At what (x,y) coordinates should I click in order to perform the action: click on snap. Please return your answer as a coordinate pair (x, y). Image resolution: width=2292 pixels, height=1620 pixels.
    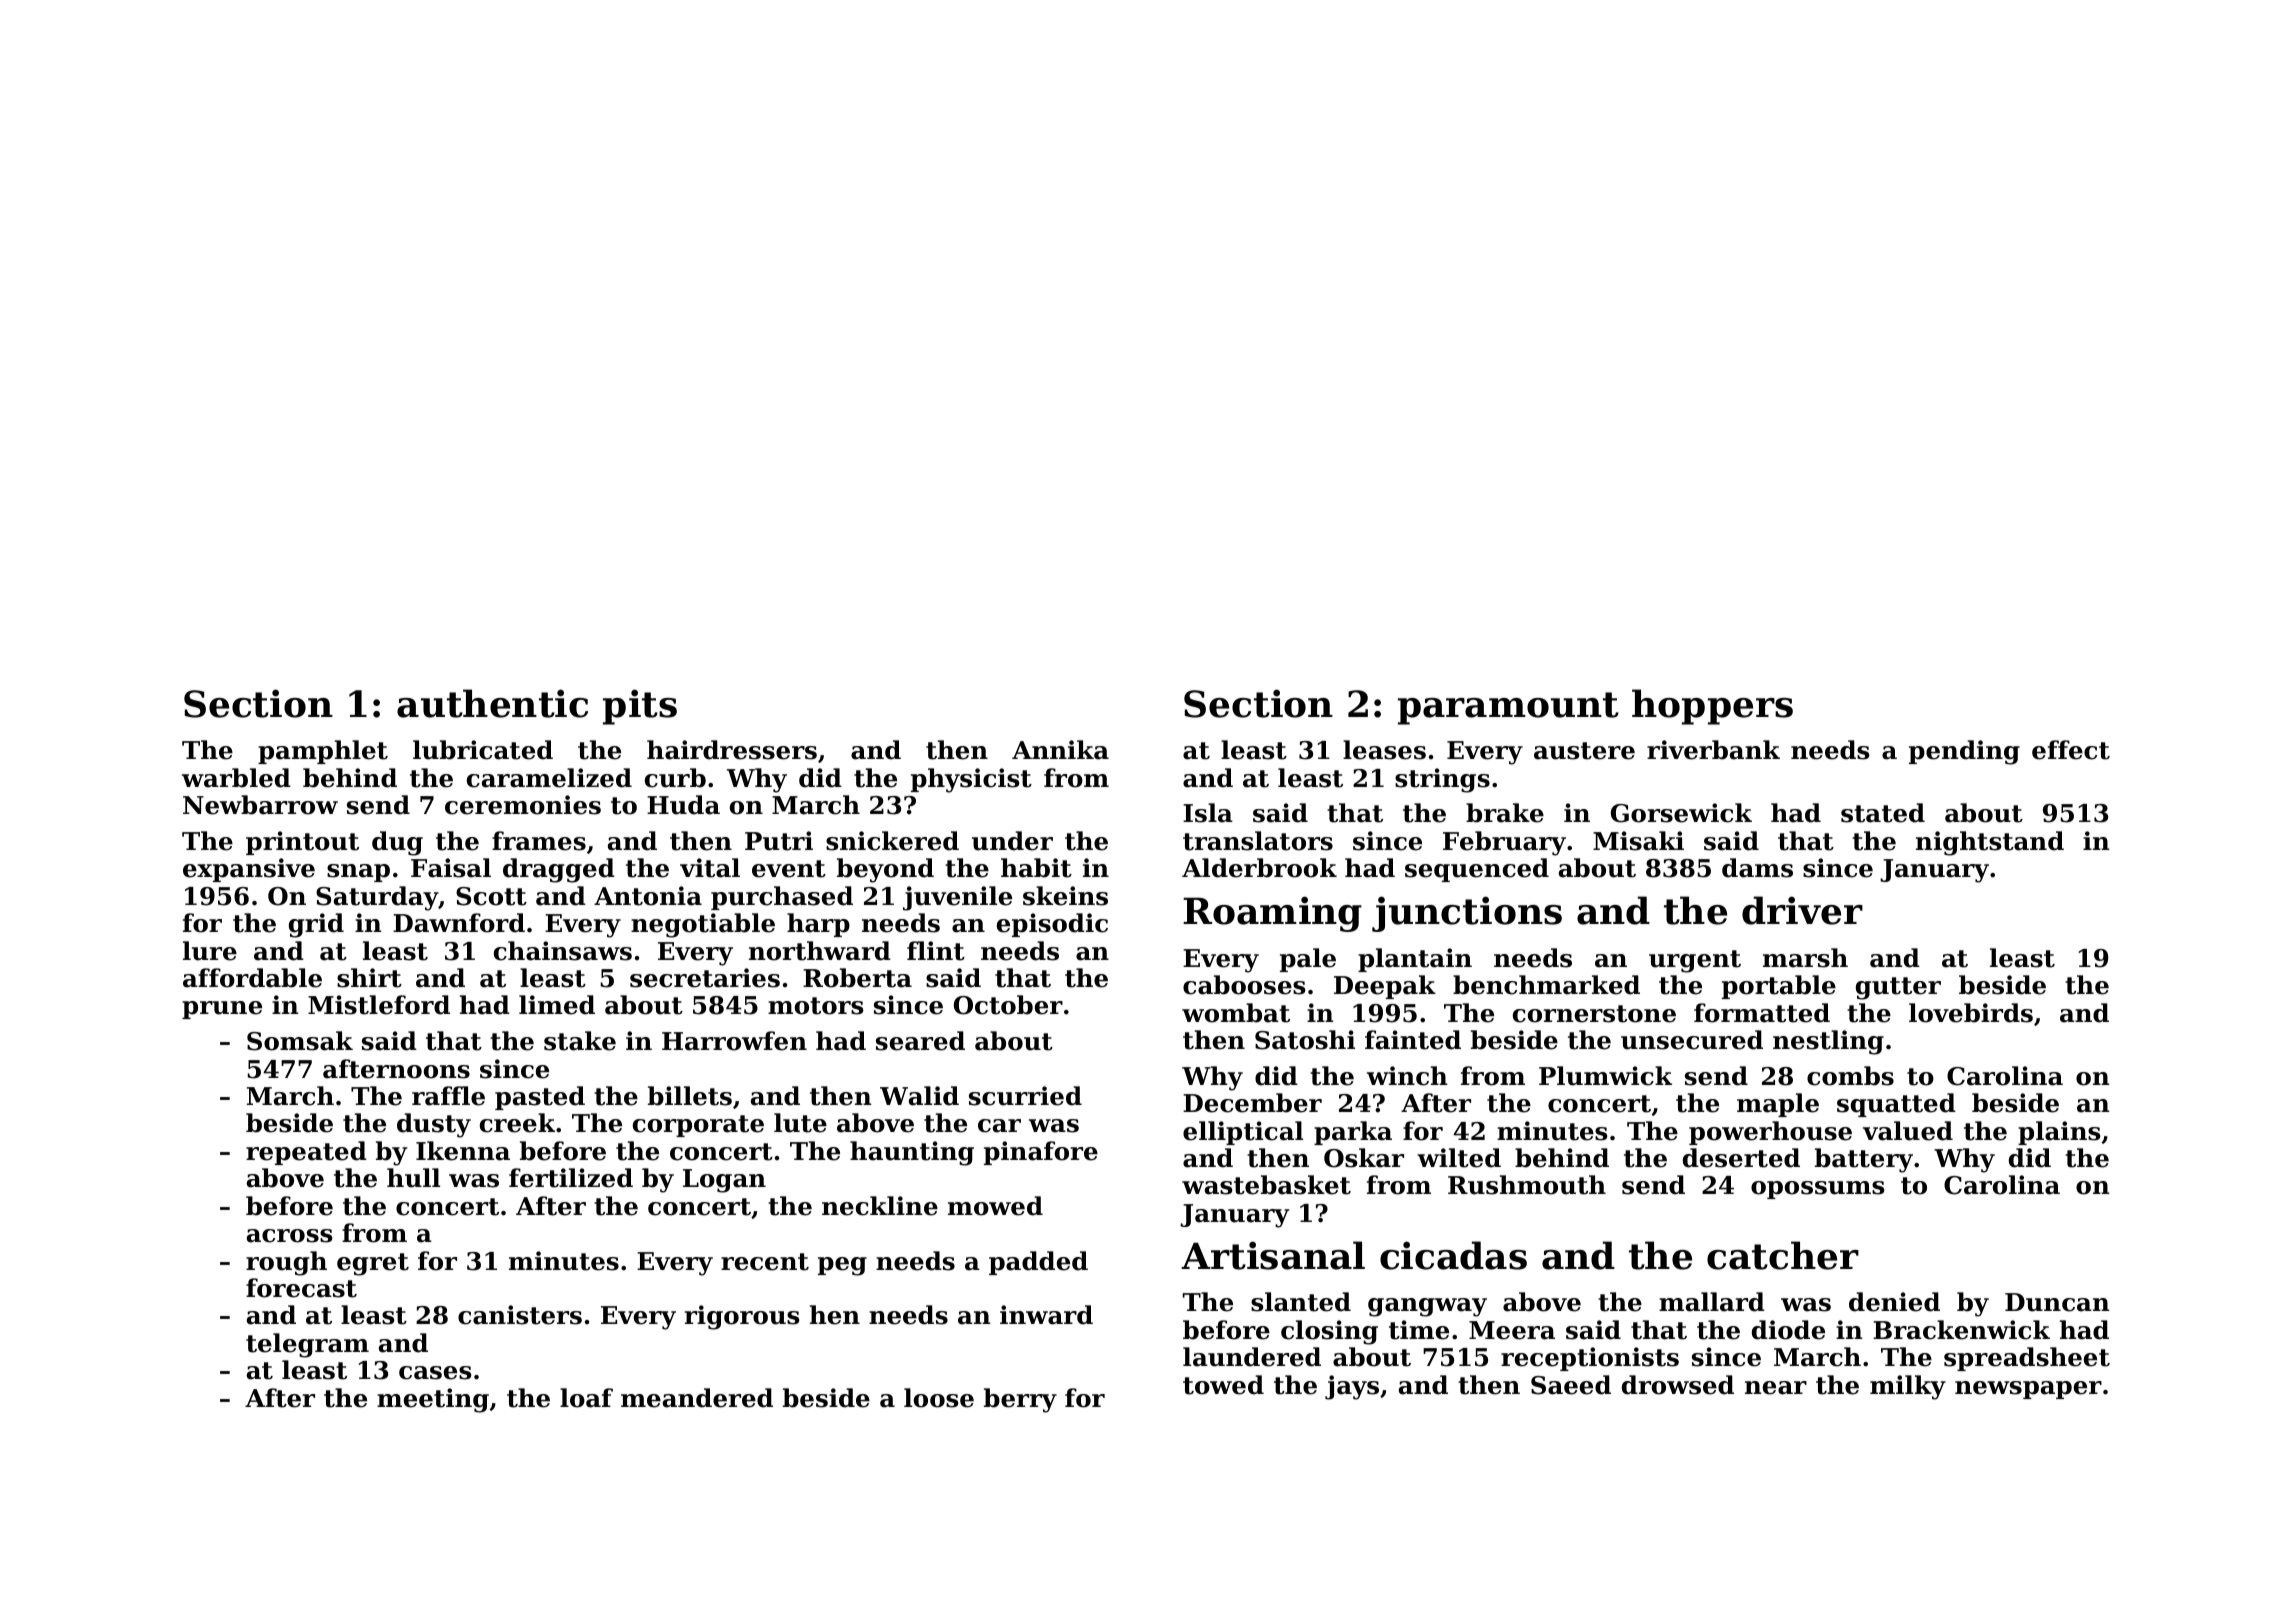
    Looking at the image, I should click on (358, 873).
